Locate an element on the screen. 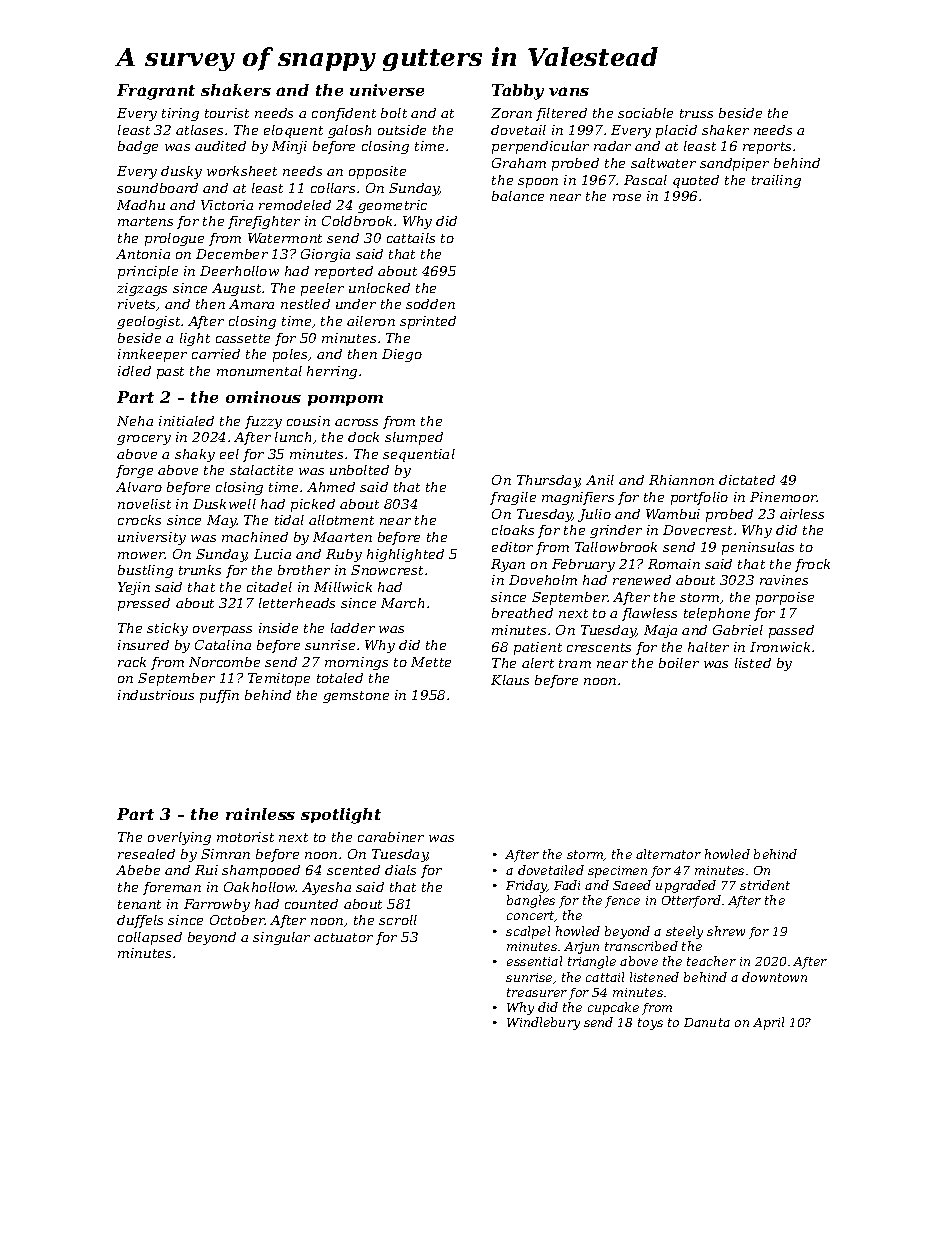 This screenshot has width=952, height=1233. Windlebury is located at coordinates (543, 1023).
